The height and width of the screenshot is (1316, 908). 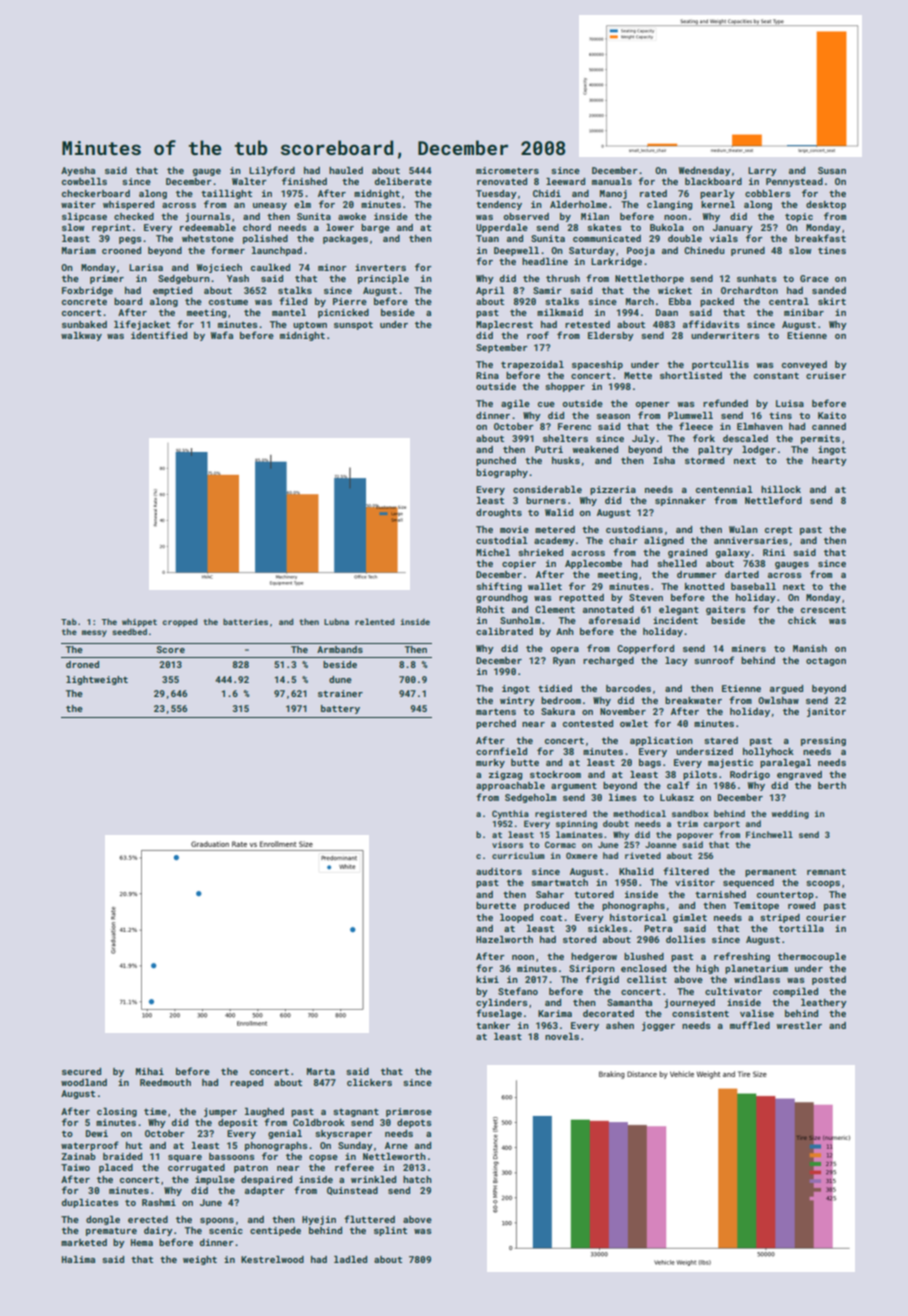 What do you see at coordinates (750, 1025) in the screenshot?
I see `muffled` at bounding box center [750, 1025].
